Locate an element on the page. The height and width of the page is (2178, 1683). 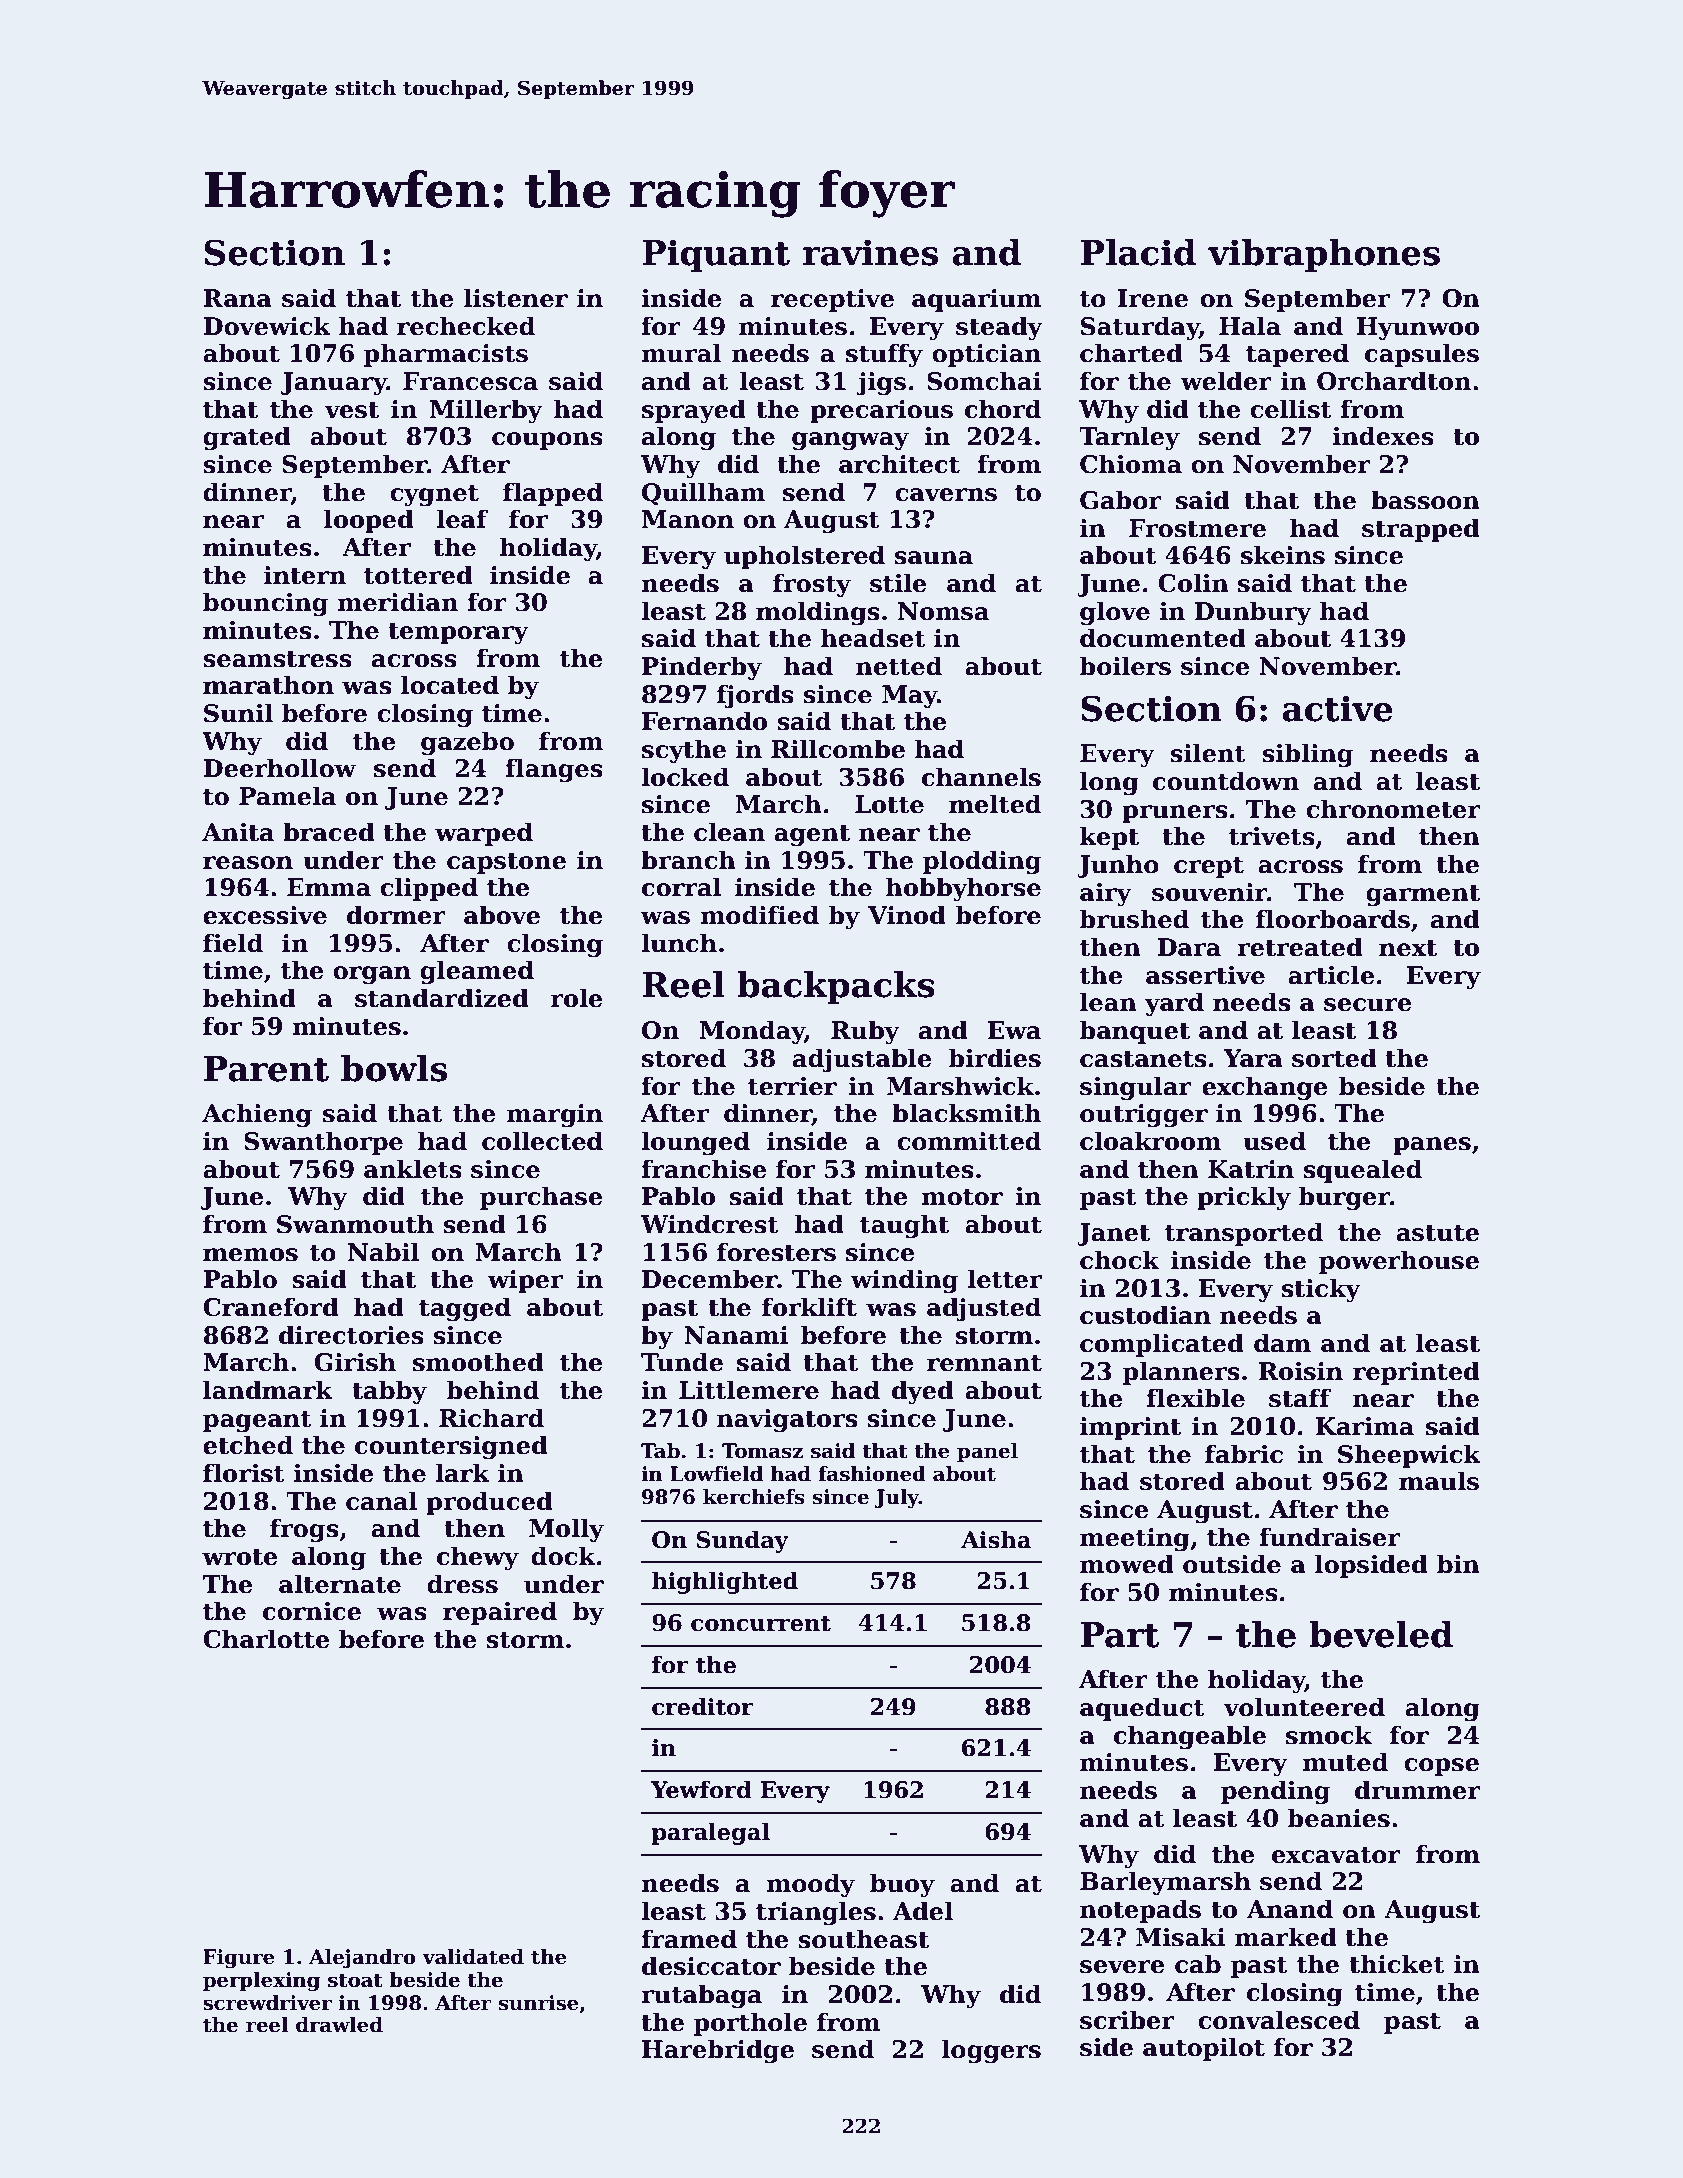
complicated is located at coordinates (1162, 1345).
